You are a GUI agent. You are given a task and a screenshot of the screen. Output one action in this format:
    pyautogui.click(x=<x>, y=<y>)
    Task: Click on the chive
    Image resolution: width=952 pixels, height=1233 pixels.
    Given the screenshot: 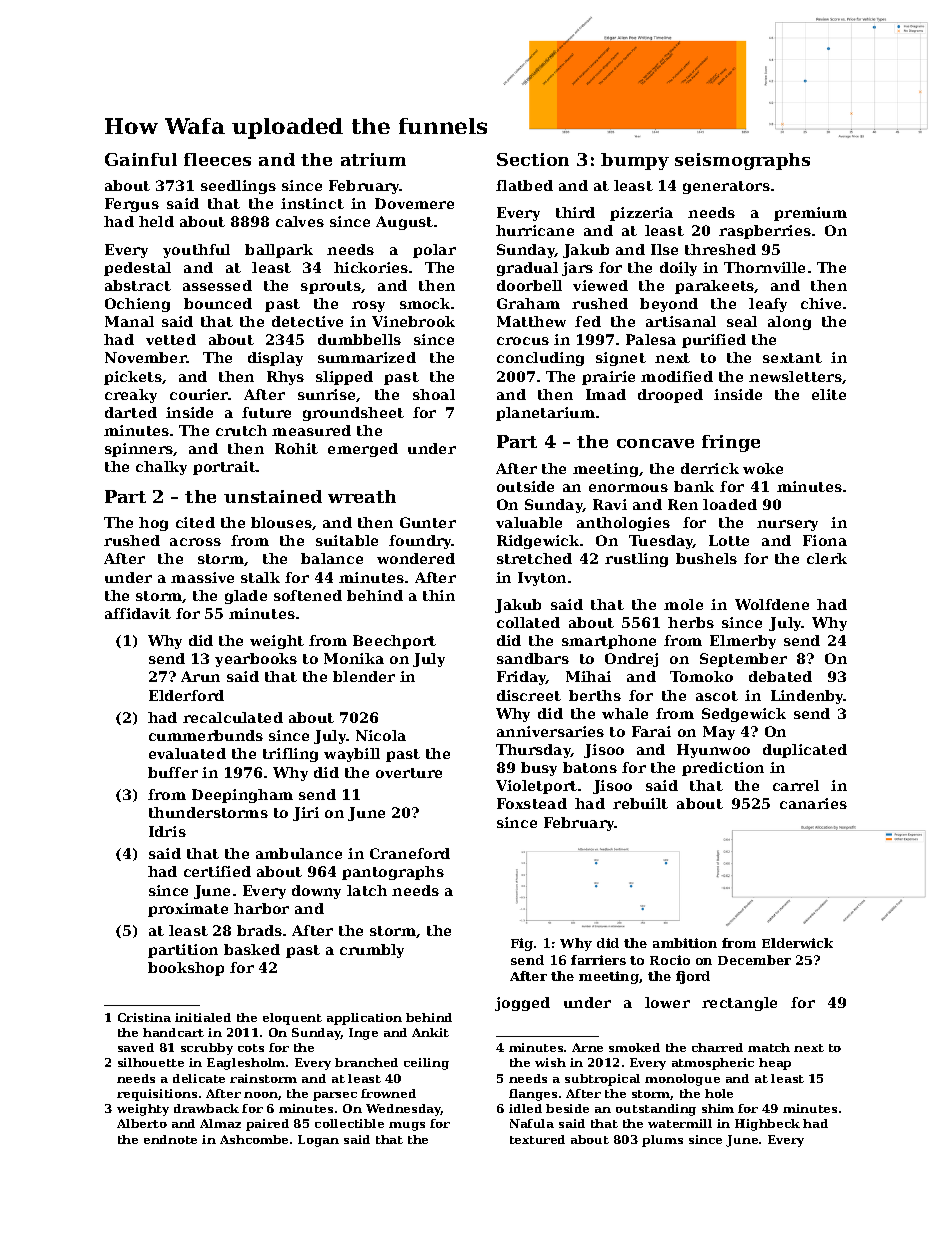 What is the action you would take?
    pyautogui.click(x=821, y=303)
